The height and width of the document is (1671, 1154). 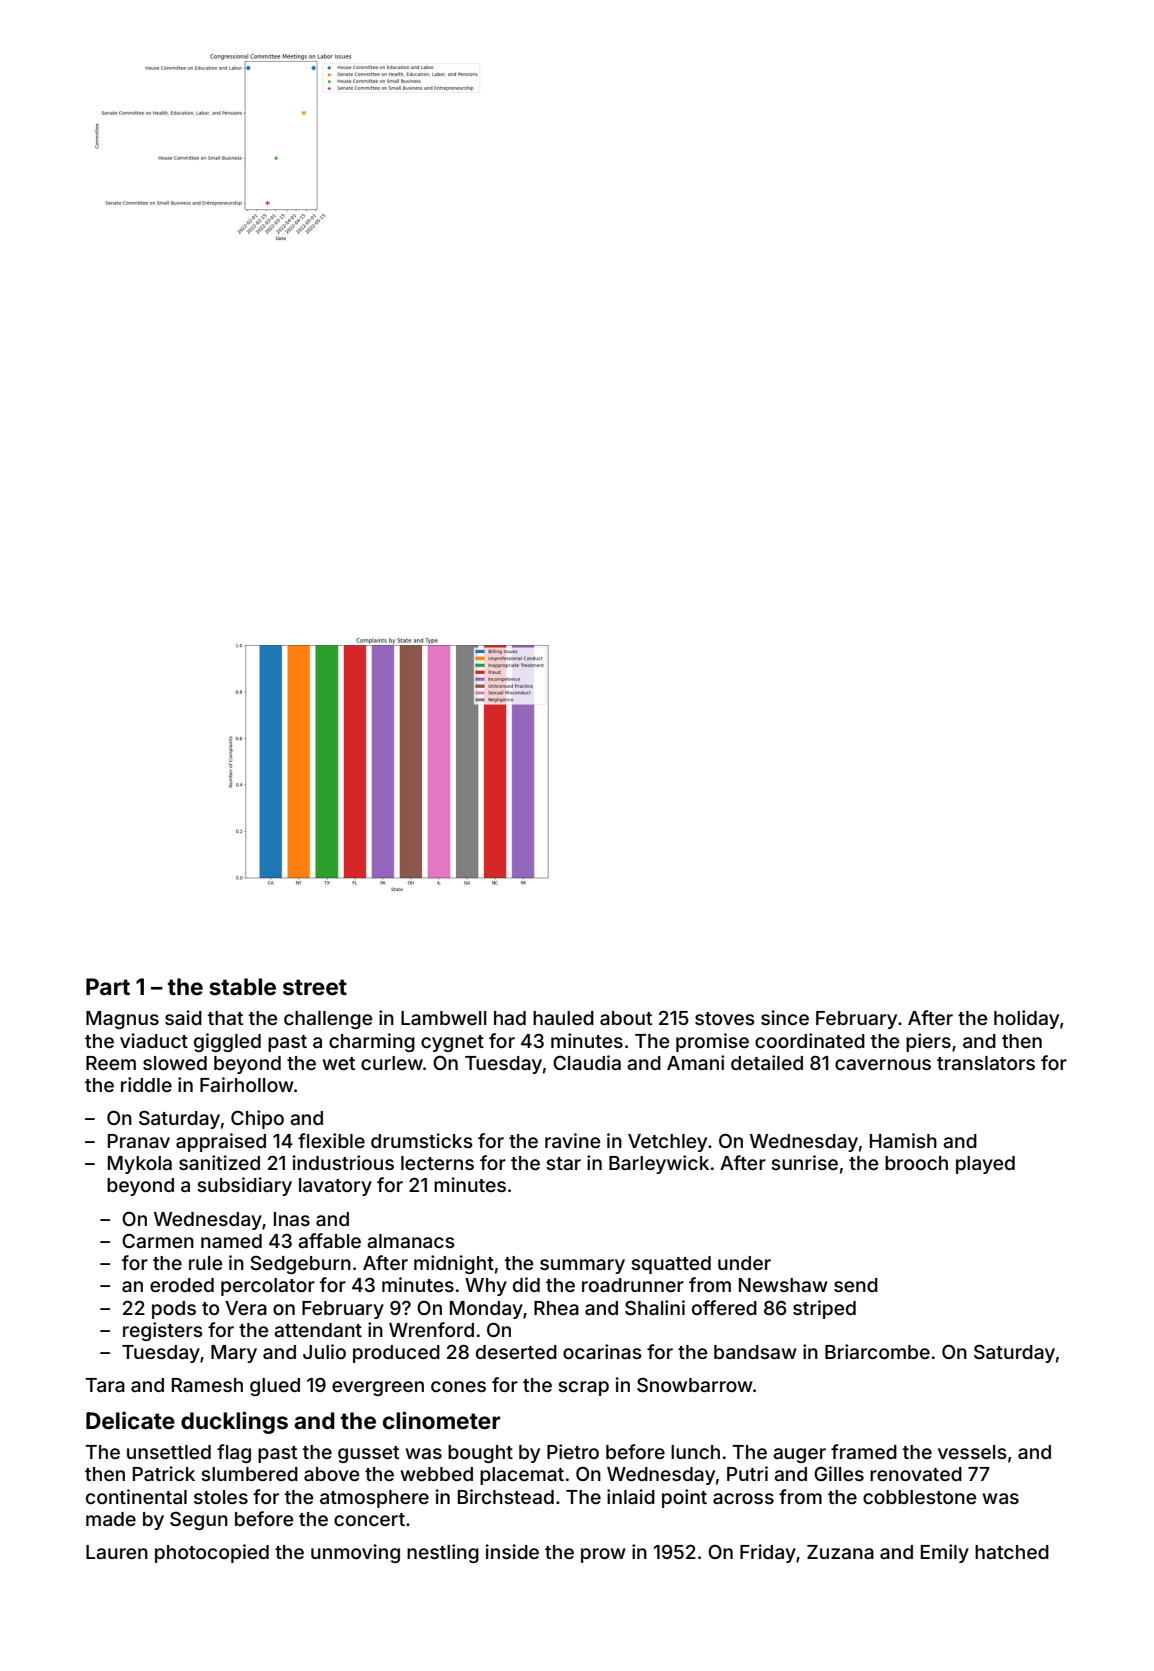 What do you see at coordinates (242, 987) in the document?
I see `stable` at bounding box center [242, 987].
